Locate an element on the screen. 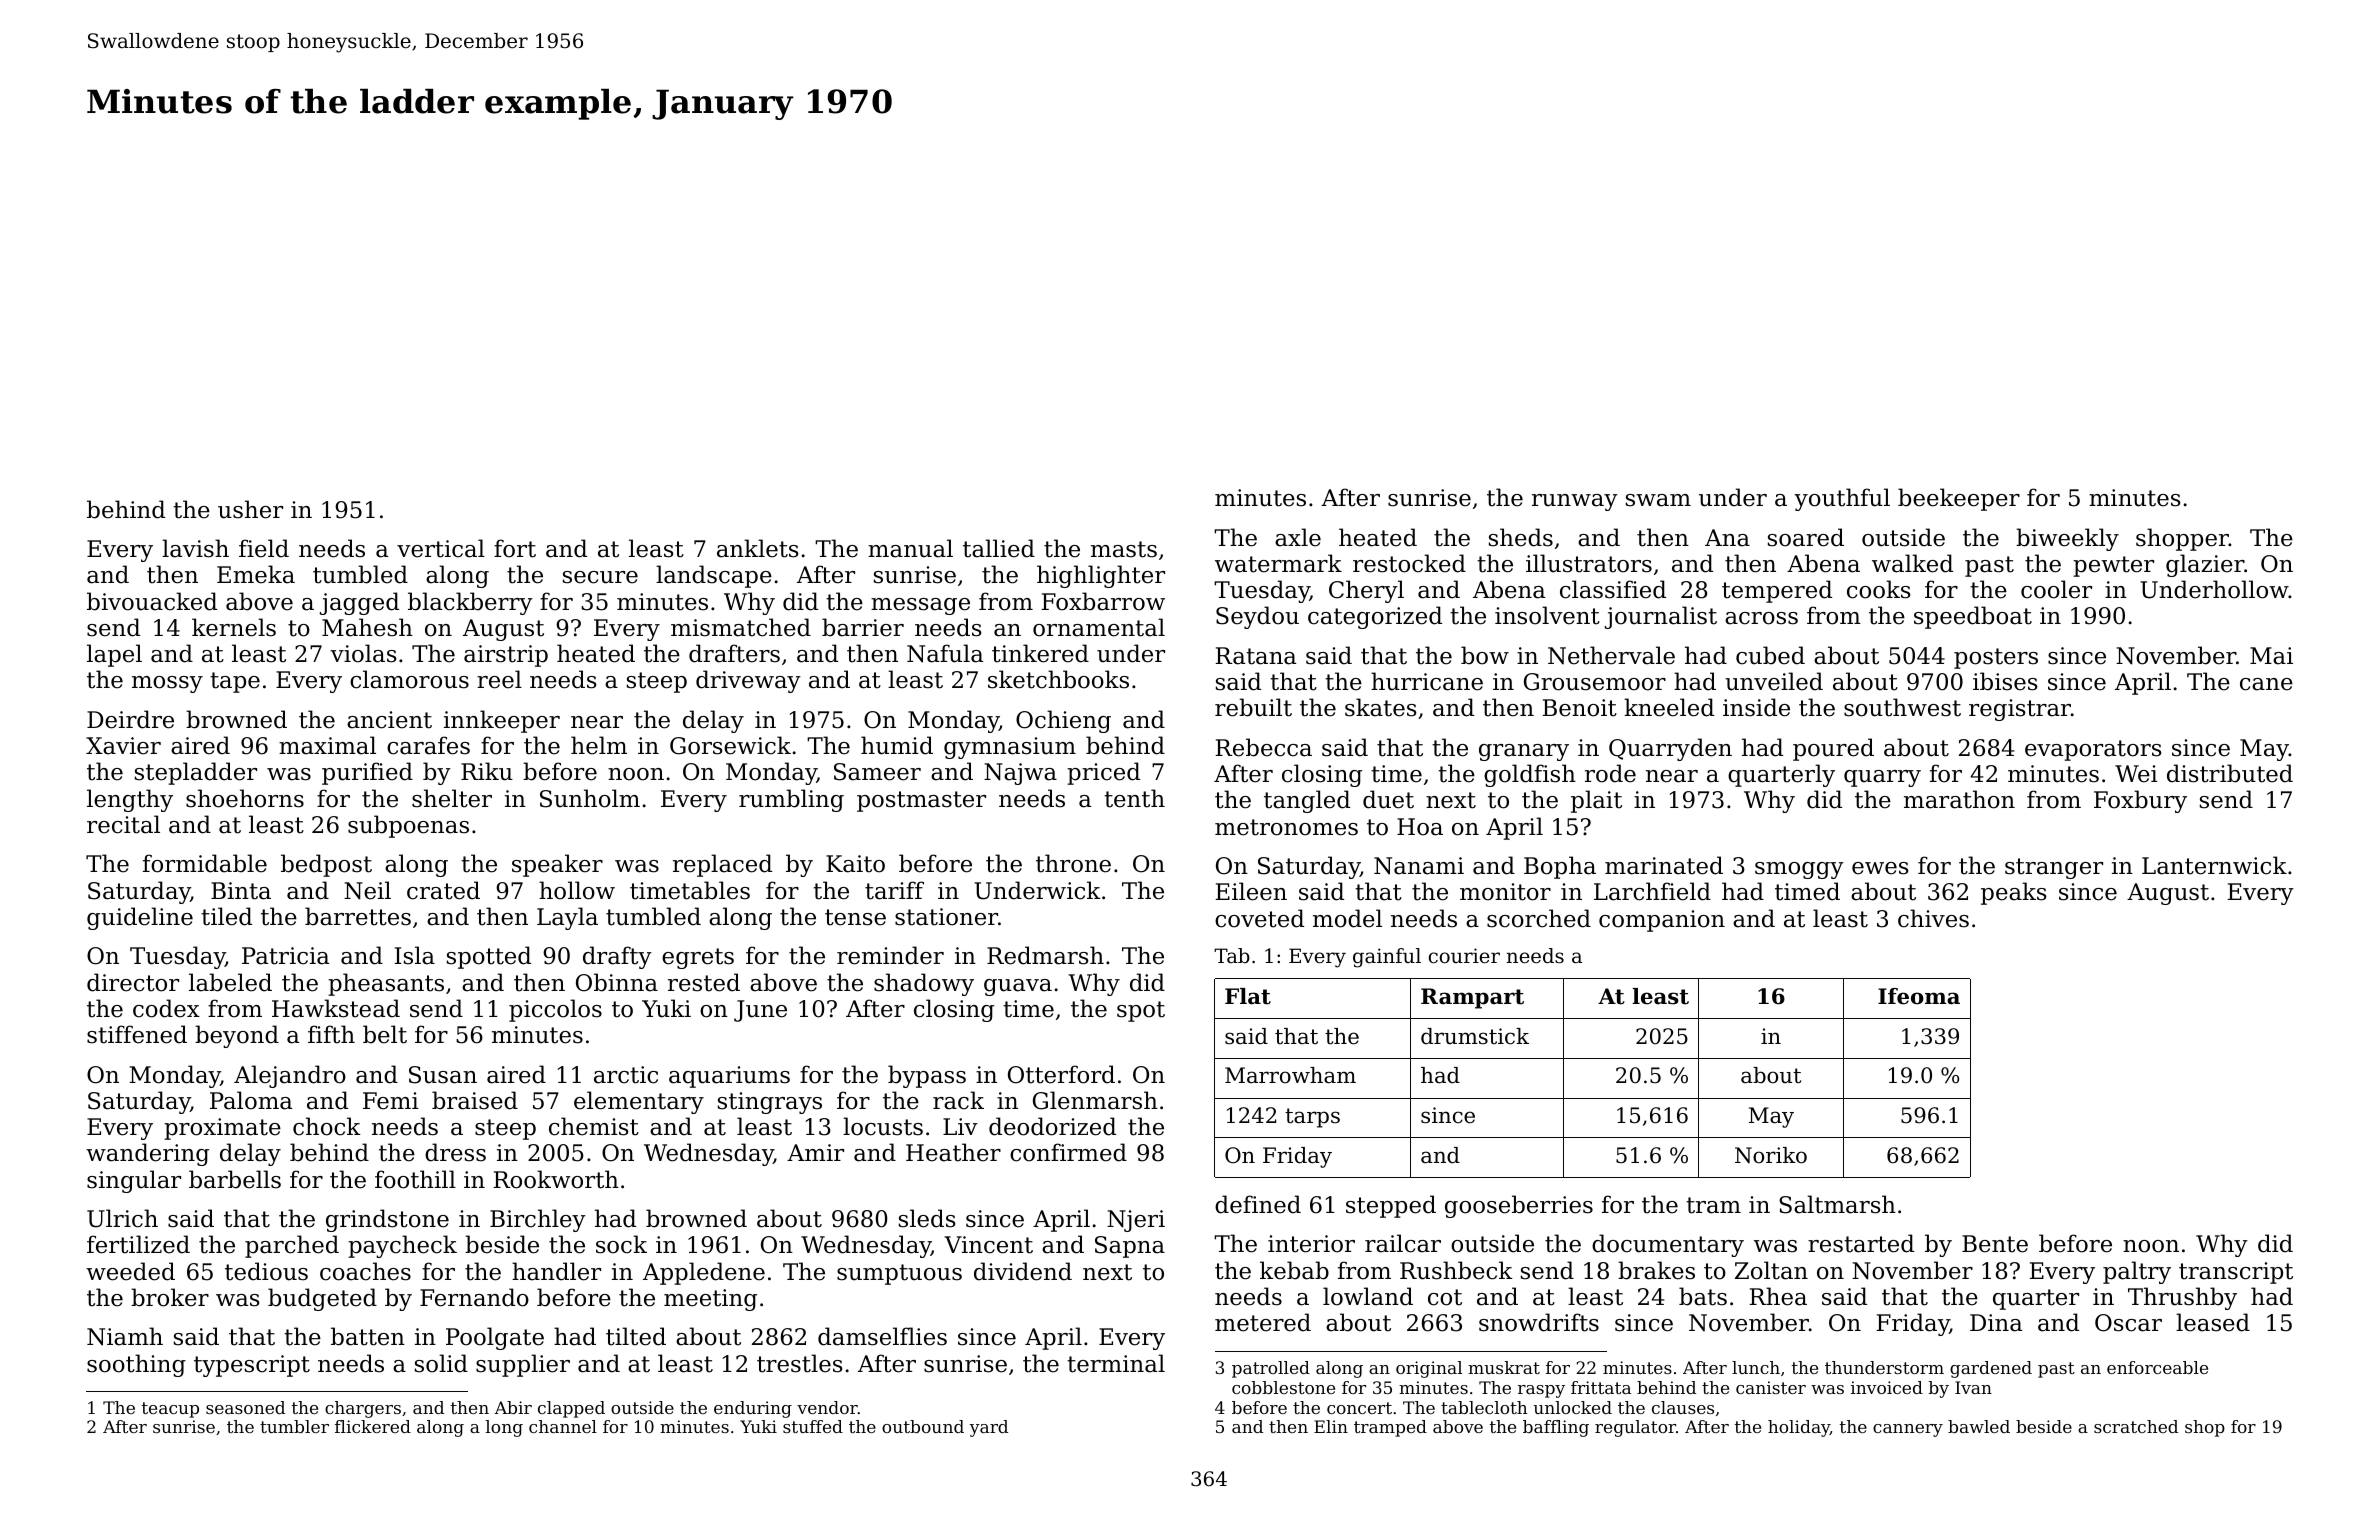 Image resolution: width=2380 pixels, height=1540 pixels. Foxbury is located at coordinates (2140, 801).
